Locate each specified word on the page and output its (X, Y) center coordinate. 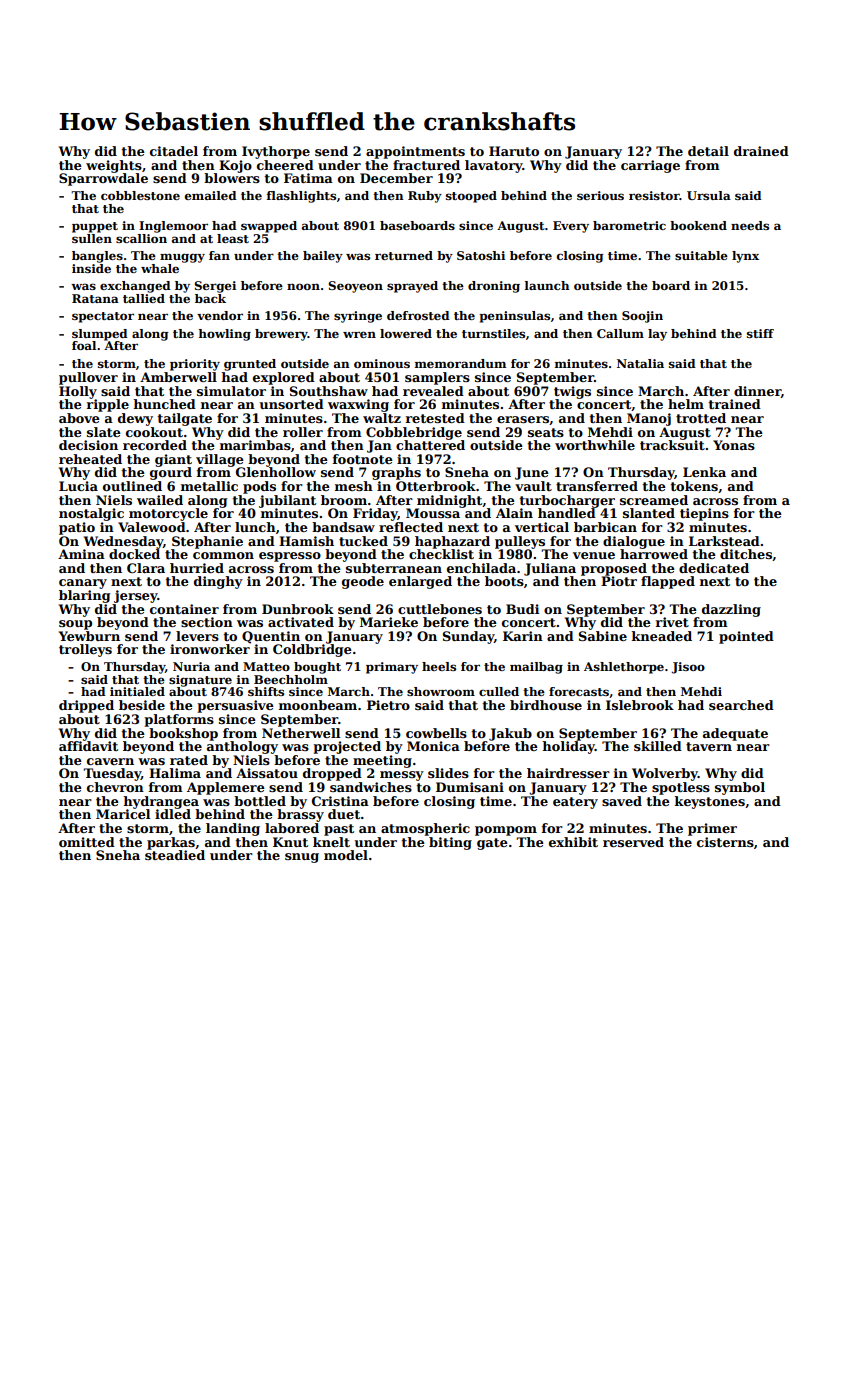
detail (708, 151)
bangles (97, 257)
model (346, 855)
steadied (175, 855)
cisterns (725, 842)
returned (404, 255)
